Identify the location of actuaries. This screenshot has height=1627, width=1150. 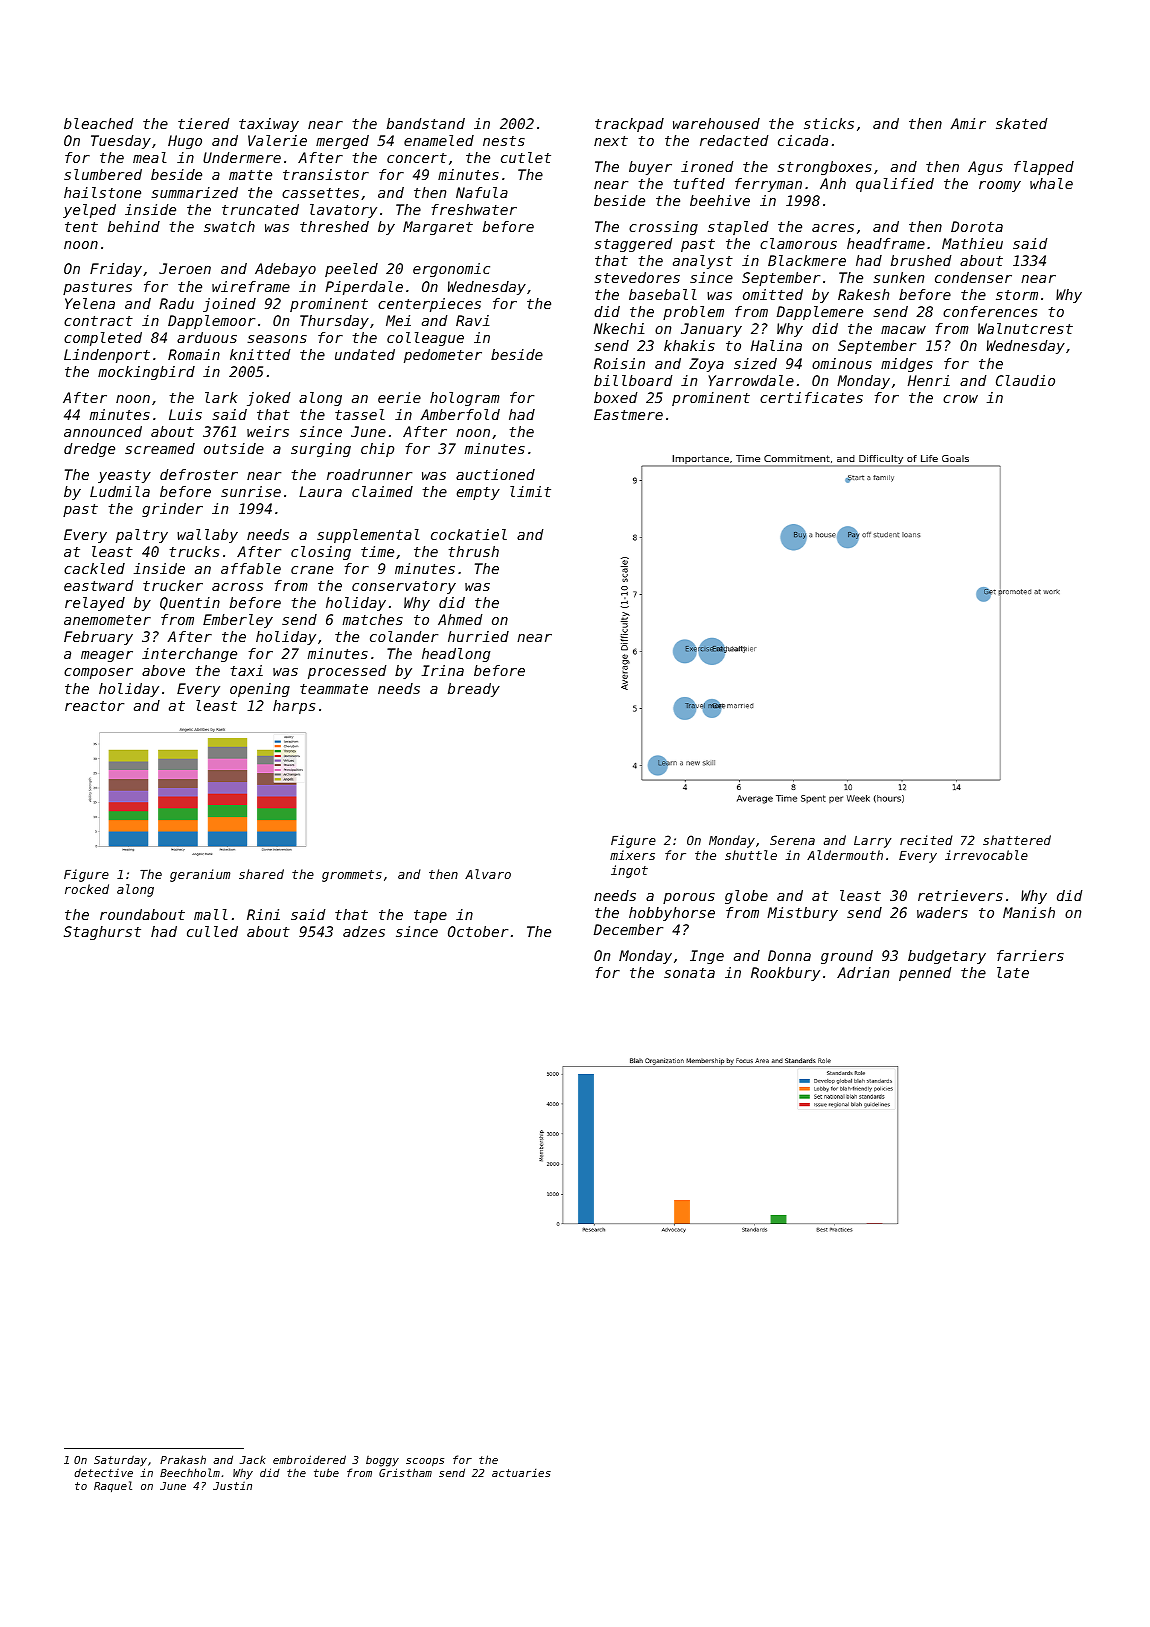
(521, 1473).
